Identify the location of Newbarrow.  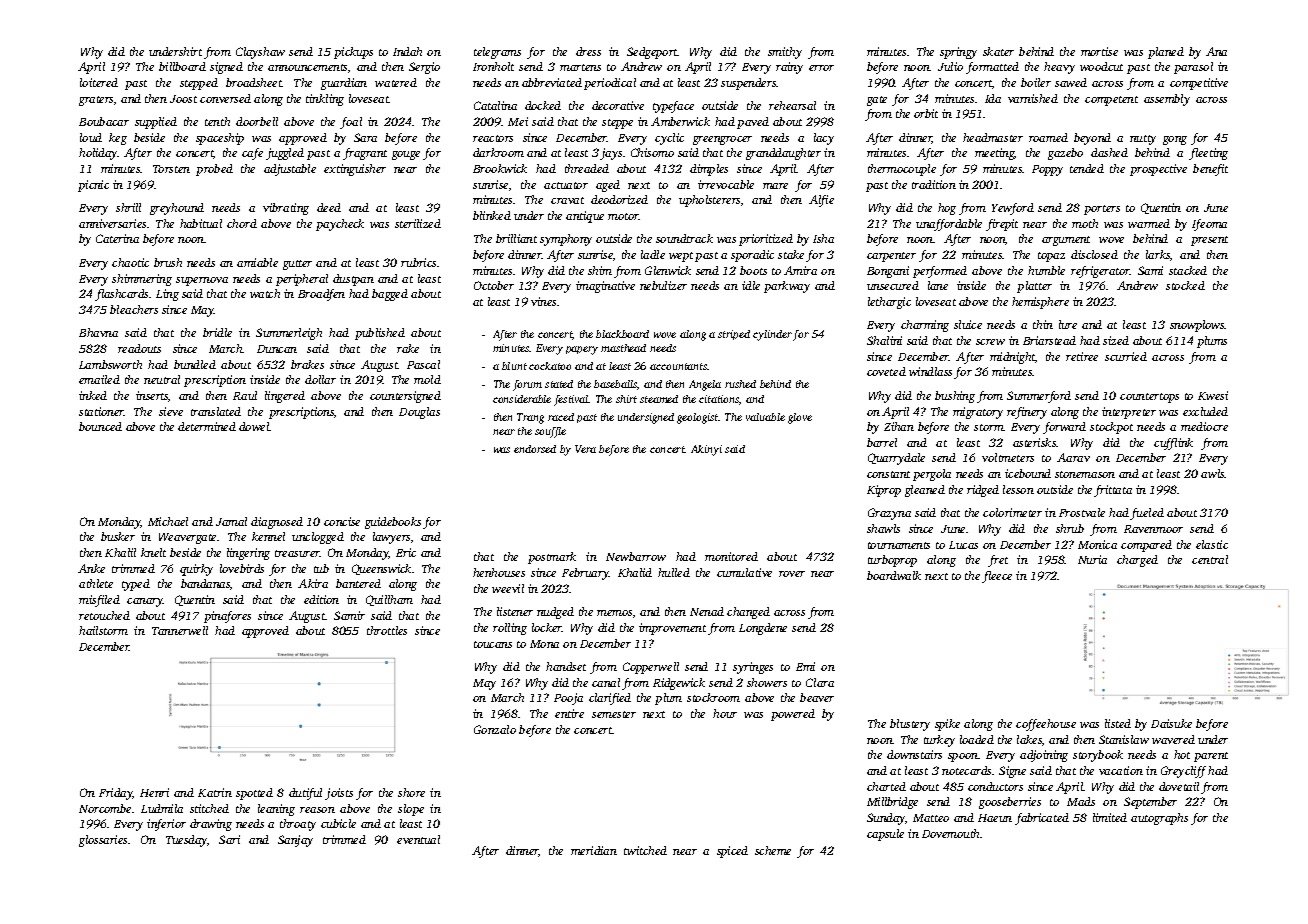
(636, 556).
